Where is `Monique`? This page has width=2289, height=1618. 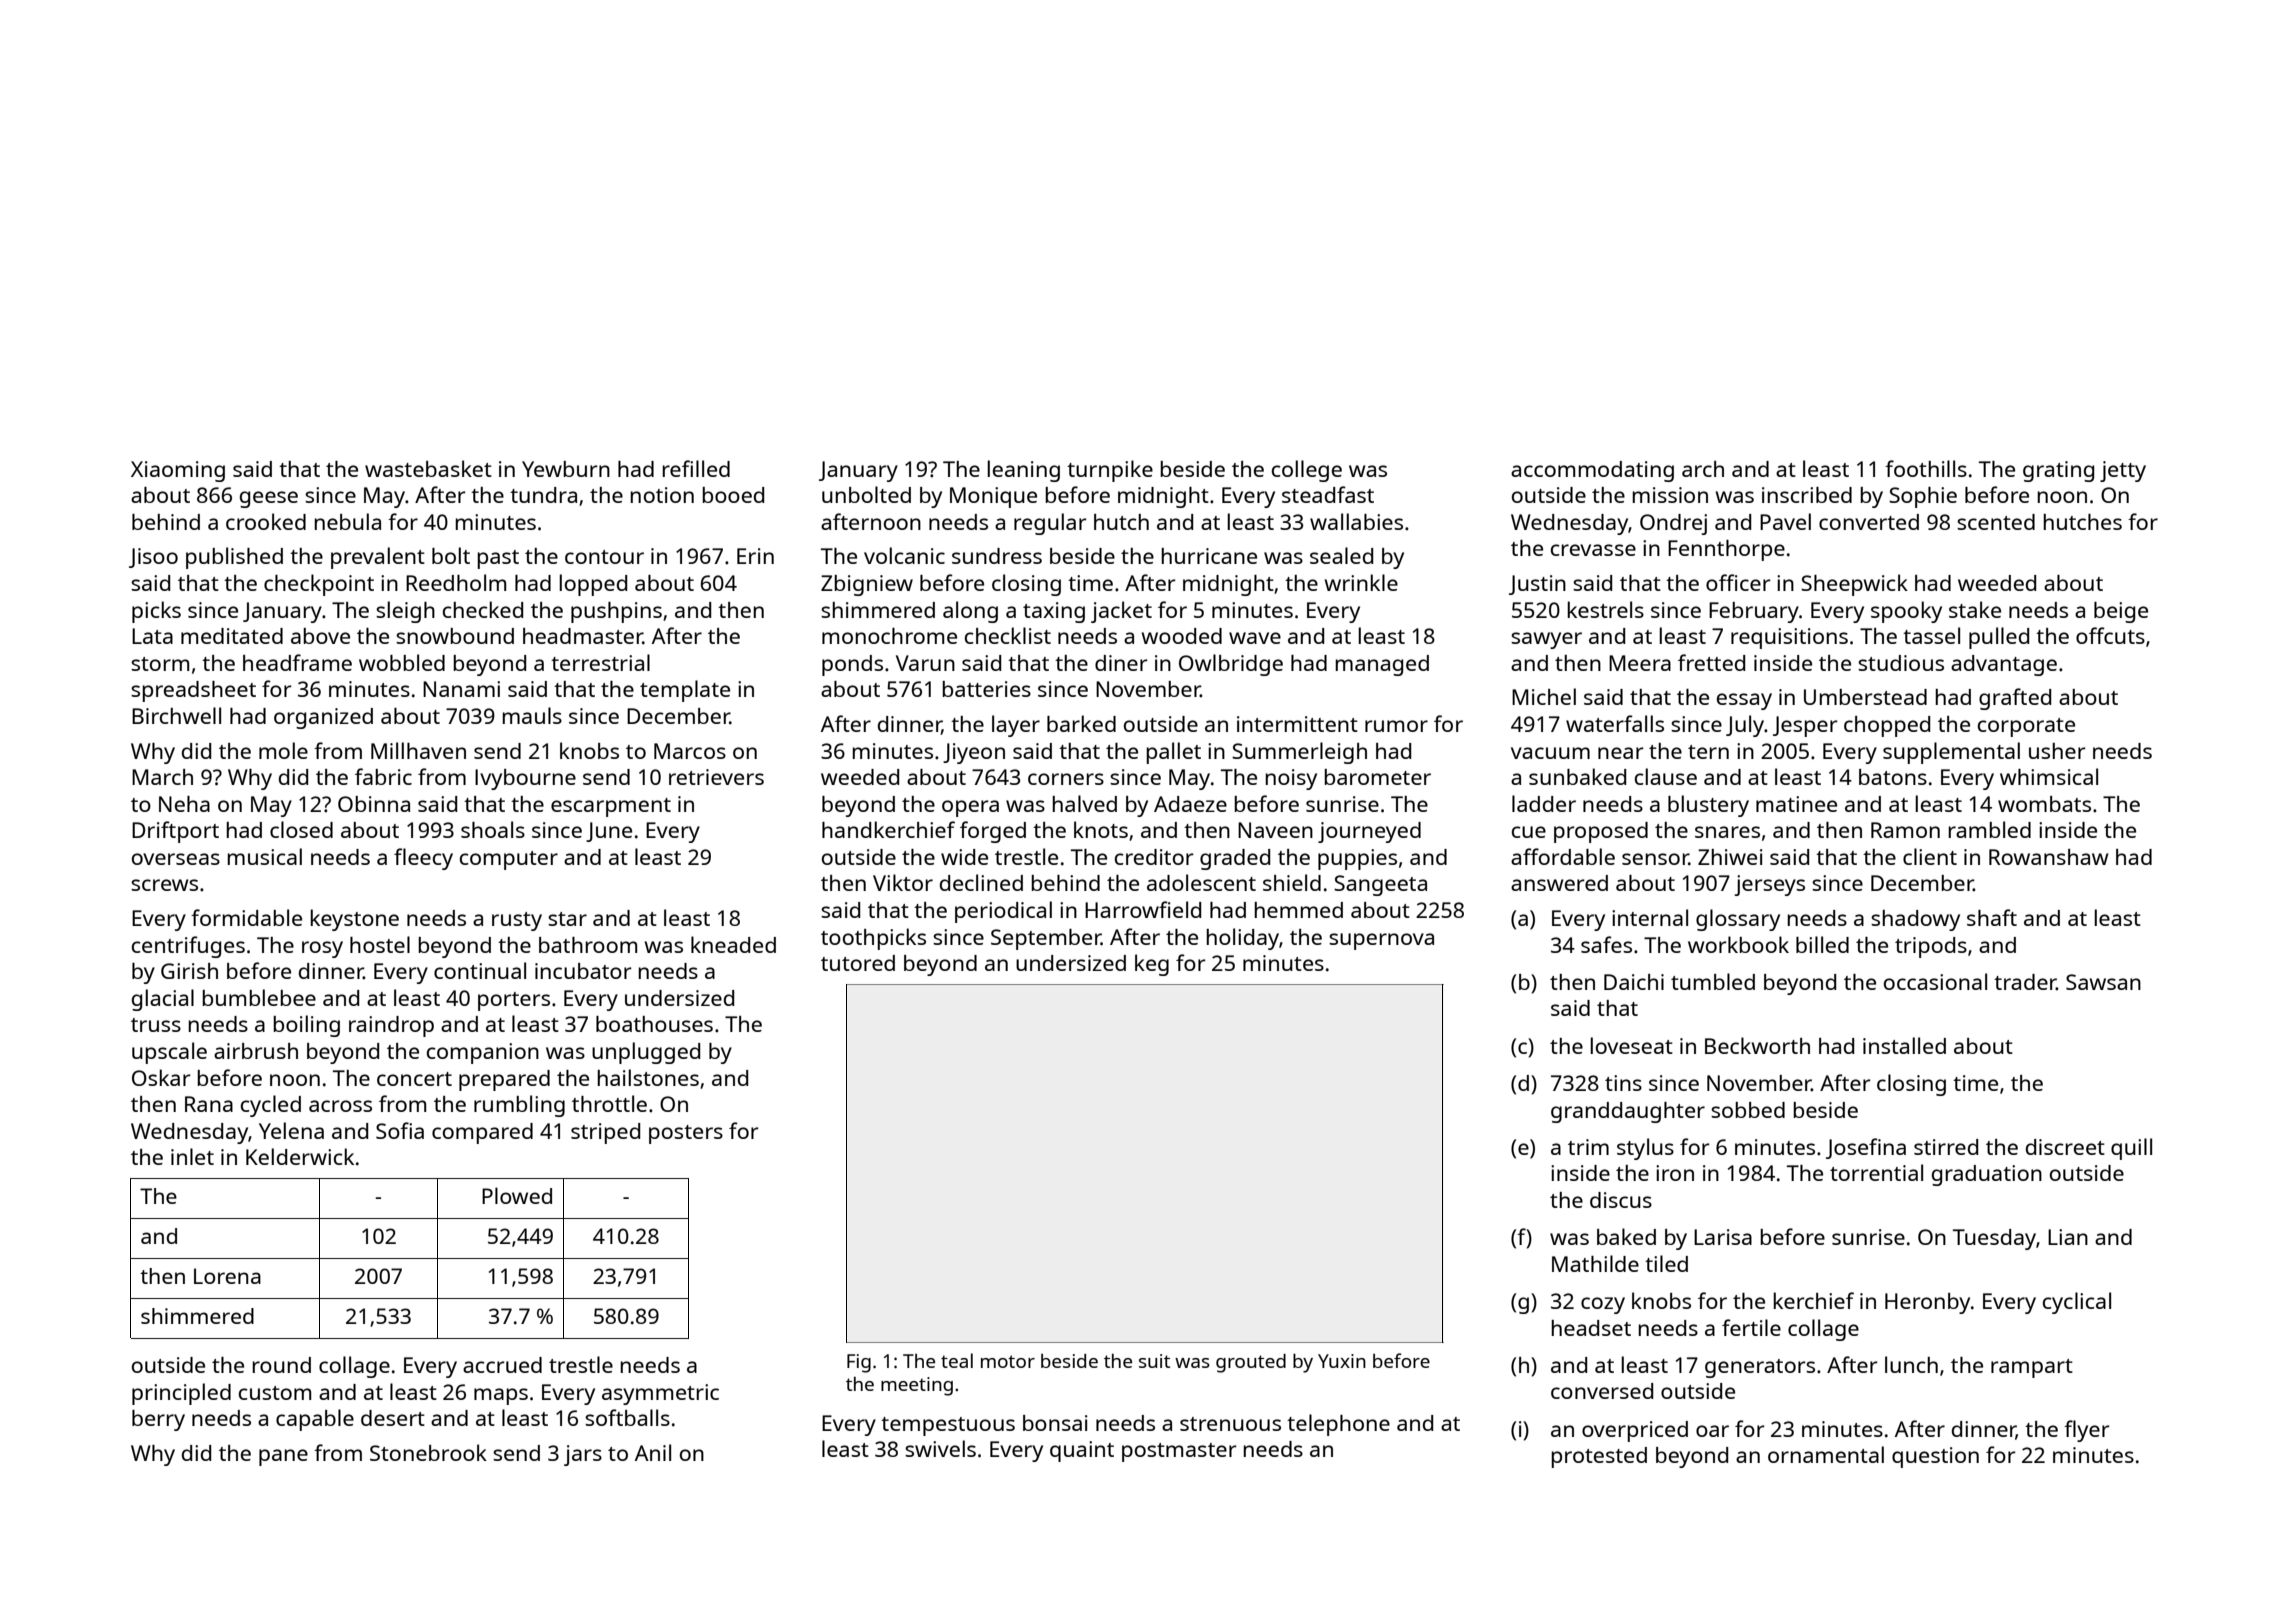
Monique is located at coordinates (993, 497).
